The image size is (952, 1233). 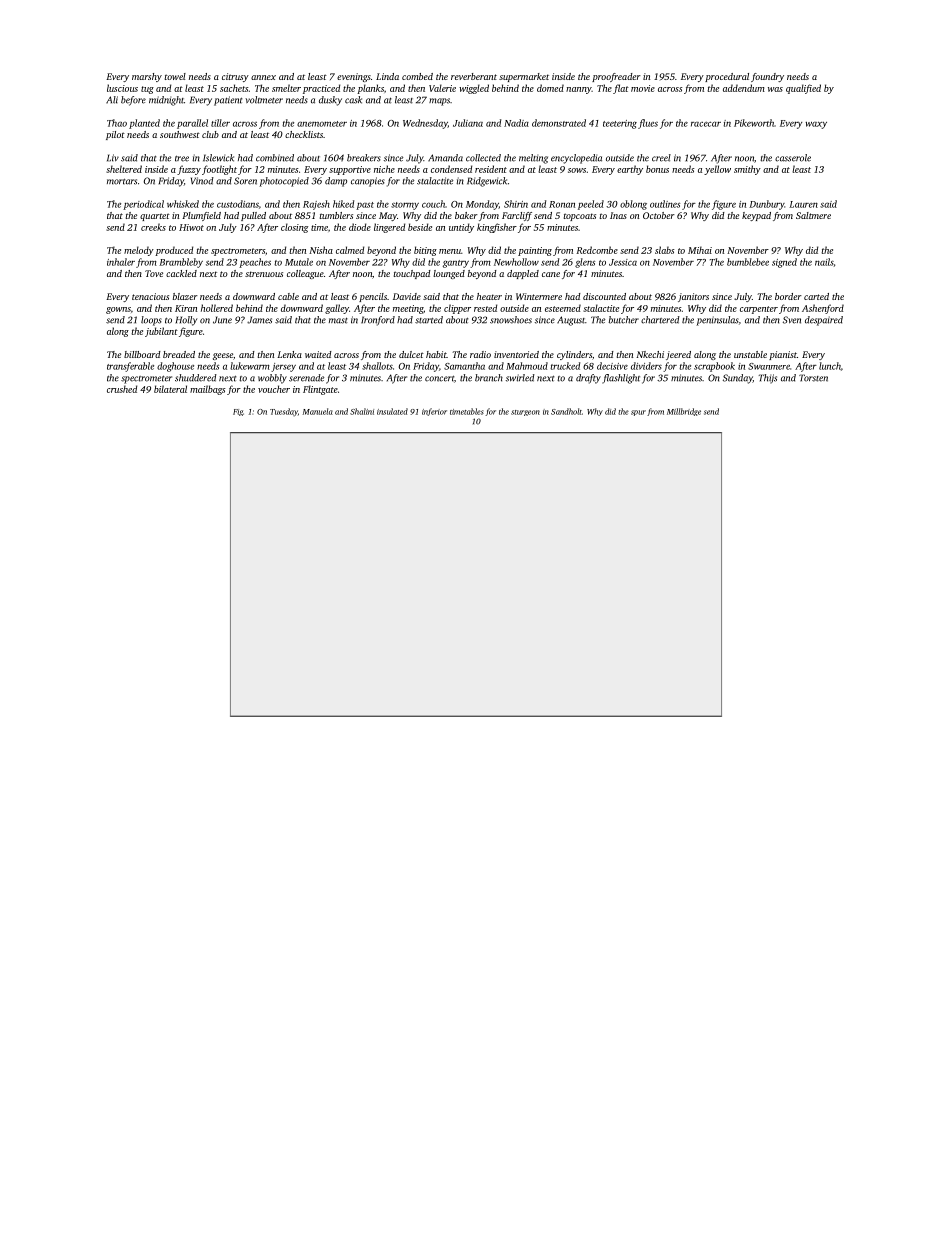 I want to click on nanny, so click(x=579, y=90).
